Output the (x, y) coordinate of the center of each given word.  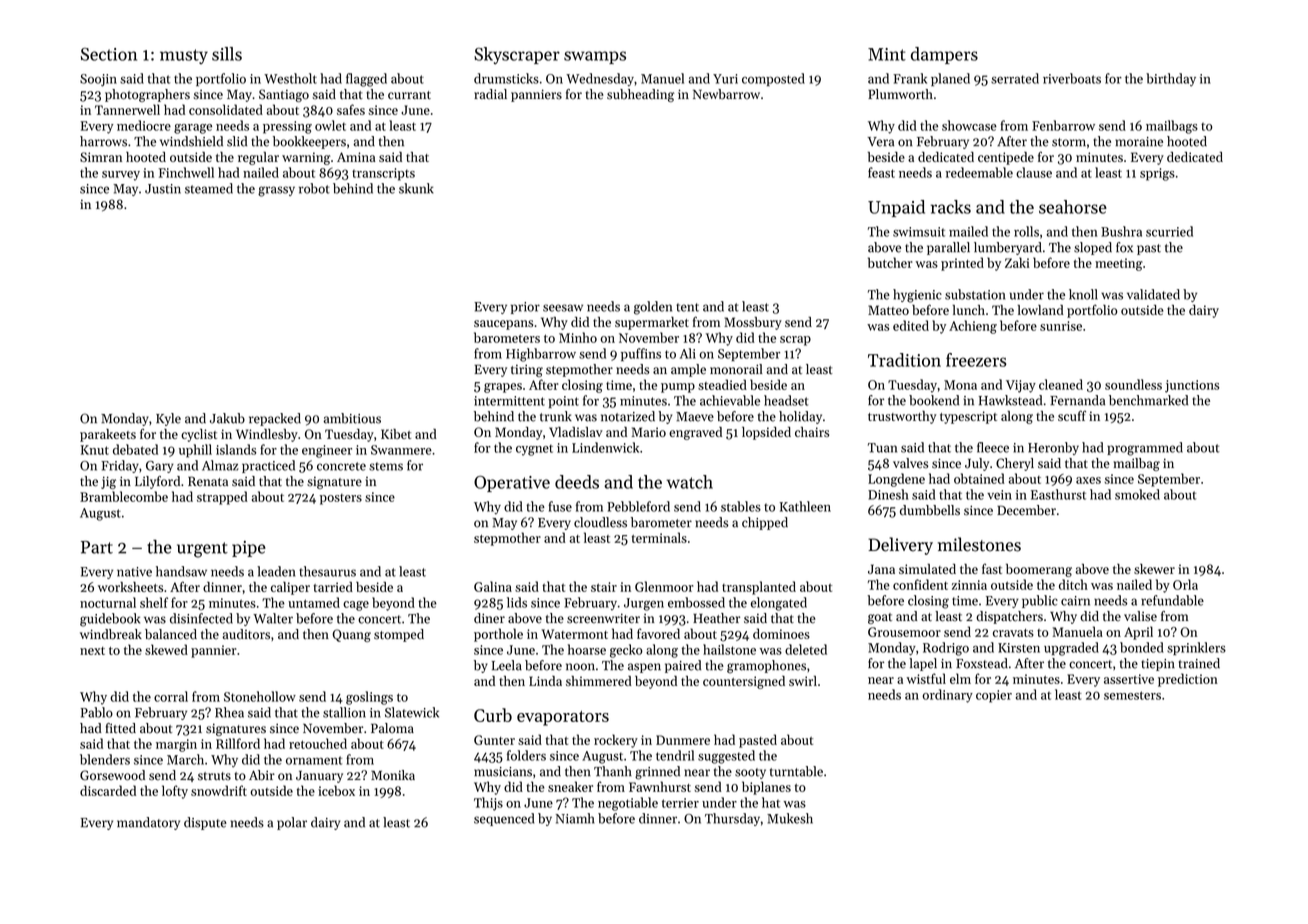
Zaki (1017, 262)
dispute (205, 823)
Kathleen (805, 506)
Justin (163, 189)
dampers (944, 55)
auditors (246, 634)
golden (653, 308)
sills (227, 54)
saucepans (503, 325)
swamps (595, 57)
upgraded (1071, 649)
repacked (275, 419)
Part (97, 547)
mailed (968, 231)
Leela (507, 665)
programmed (1145, 449)
